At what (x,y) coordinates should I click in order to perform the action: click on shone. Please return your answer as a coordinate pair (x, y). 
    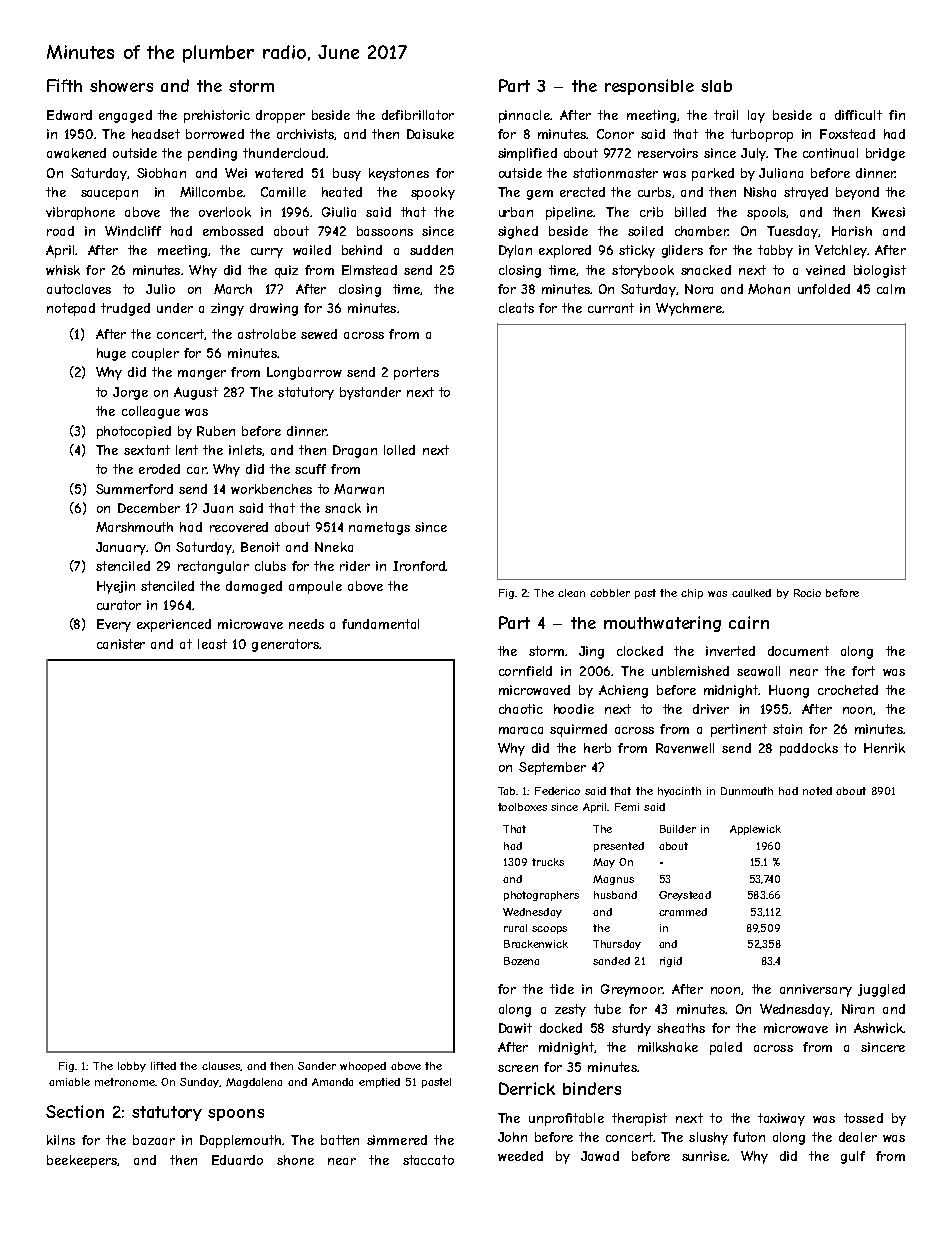
    Looking at the image, I should click on (295, 1160).
